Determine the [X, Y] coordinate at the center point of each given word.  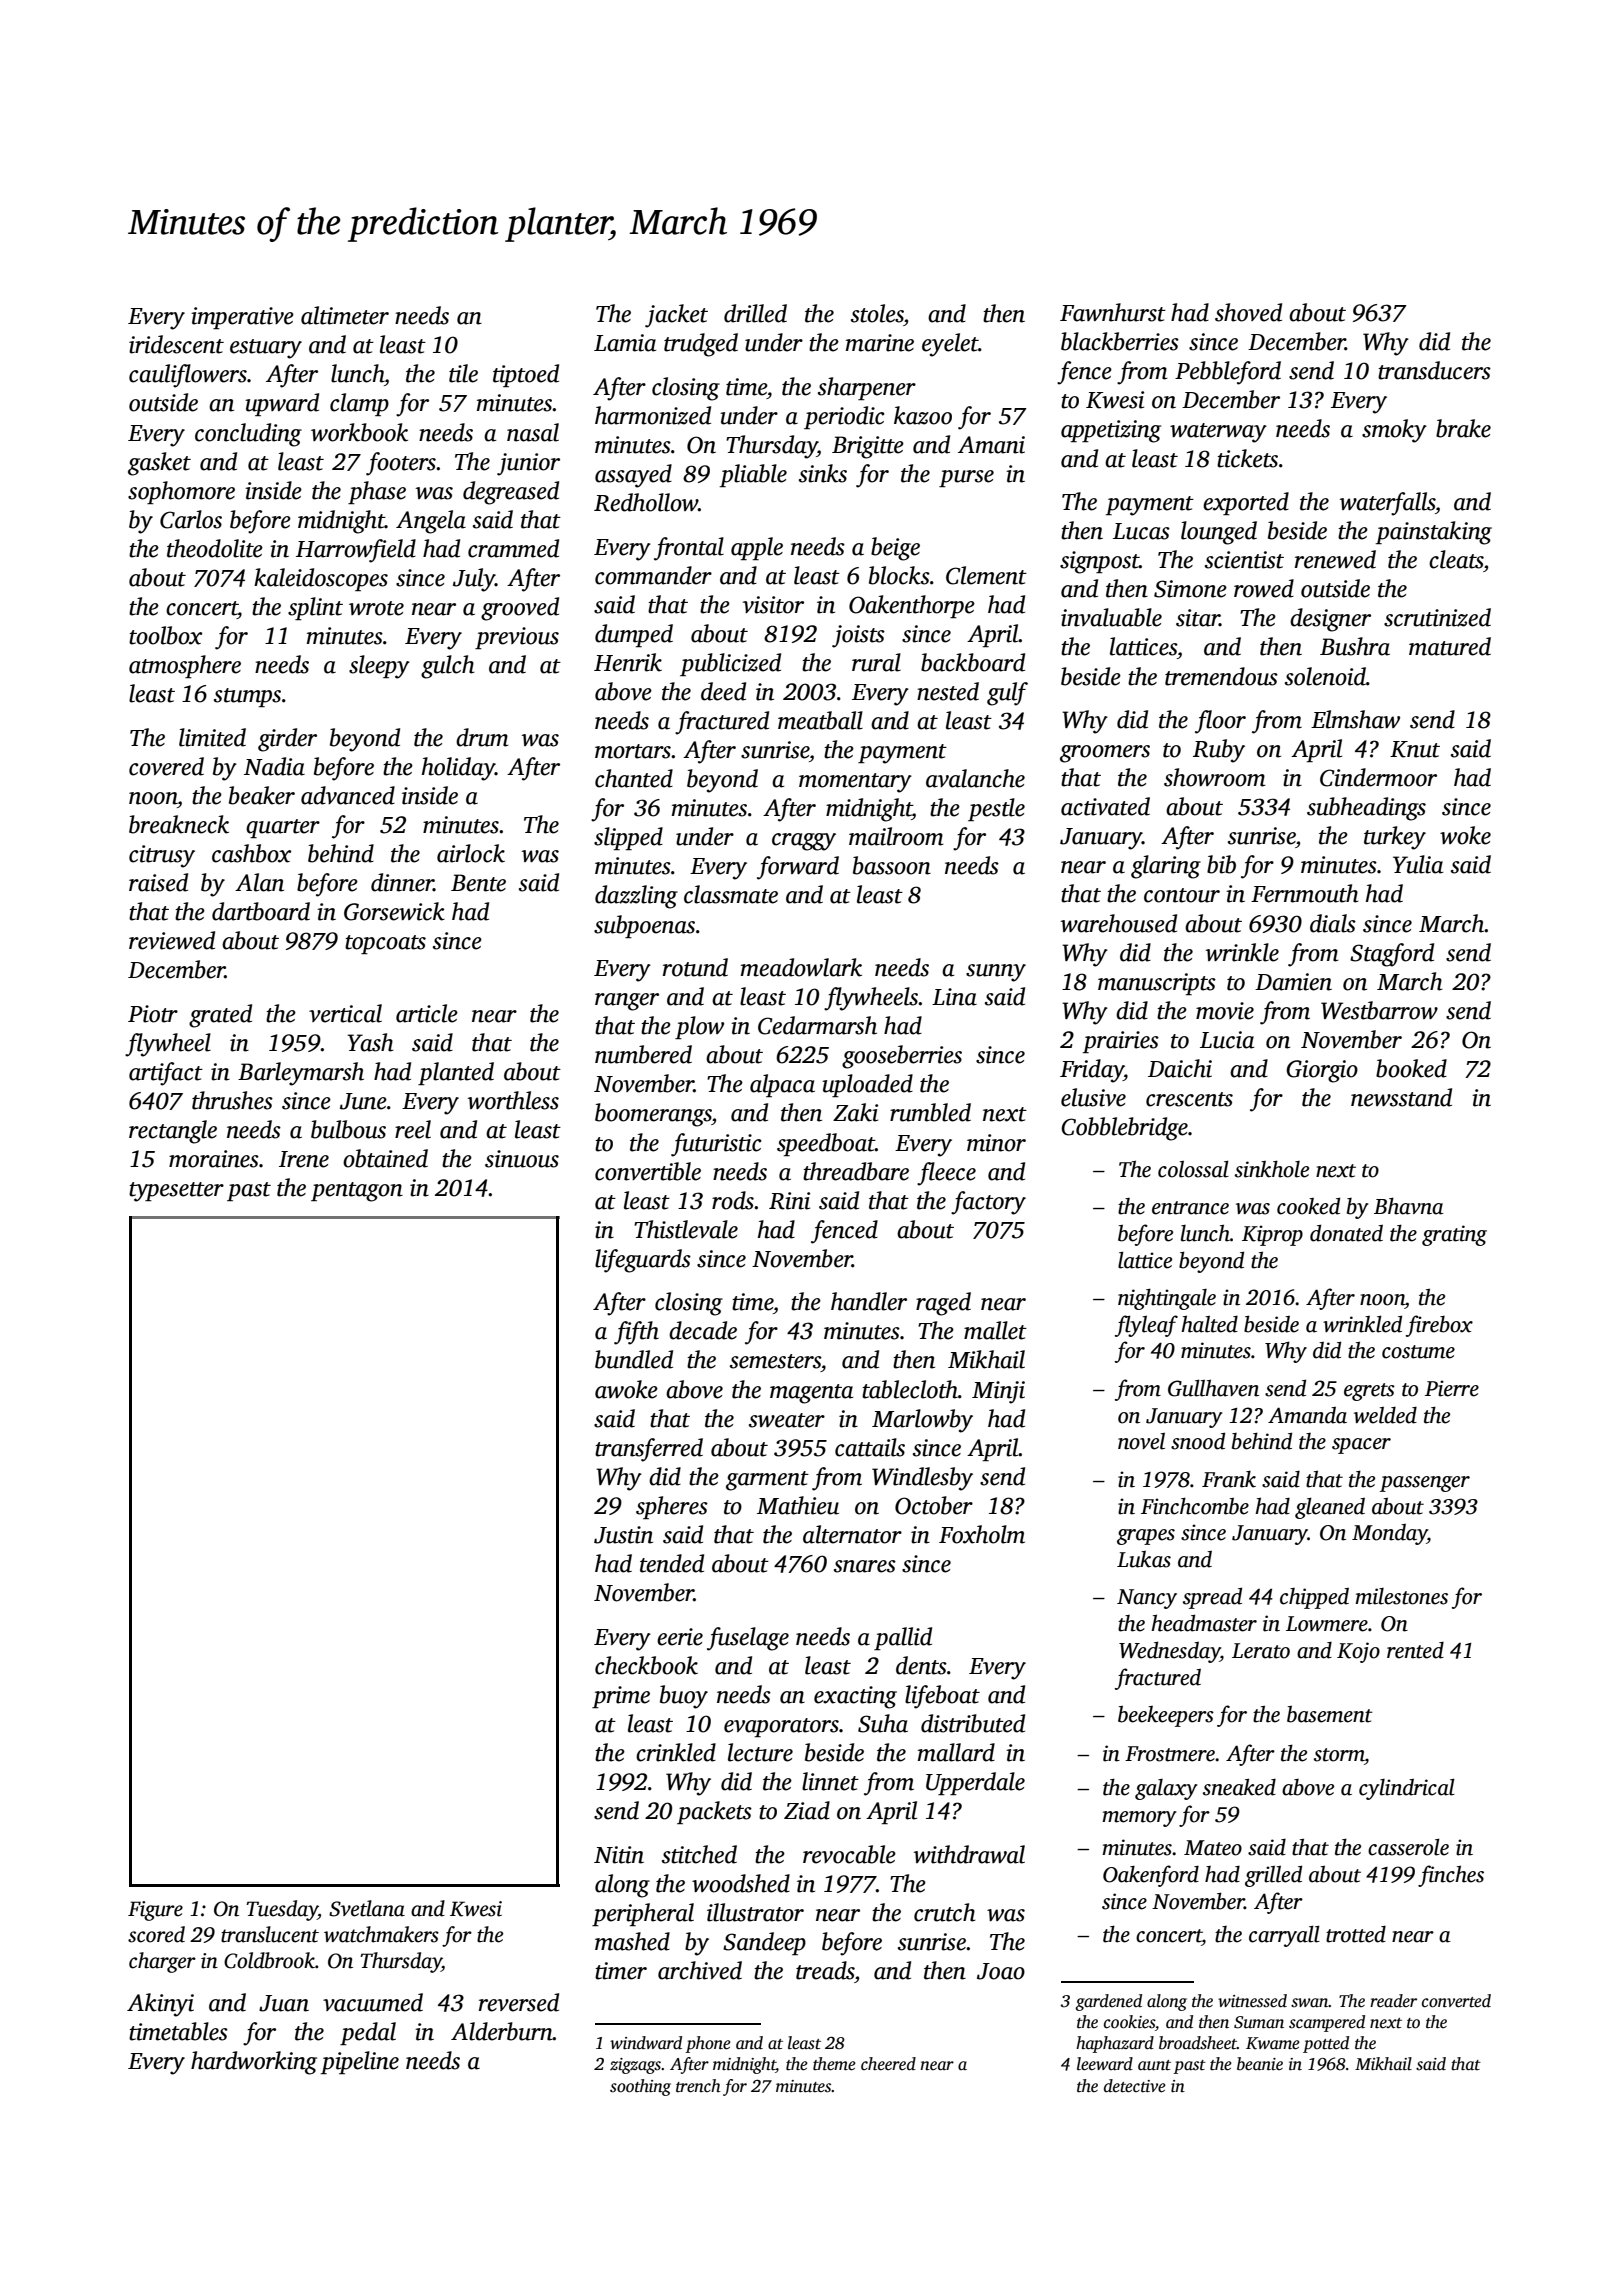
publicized [730, 664]
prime [621, 1697]
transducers [1434, 370]
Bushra [1355, 646]
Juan [284, 2003]
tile [463, 373]
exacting [855, 1697]
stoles [877, 313]
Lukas [1144, 1559]
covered [166, 766]
